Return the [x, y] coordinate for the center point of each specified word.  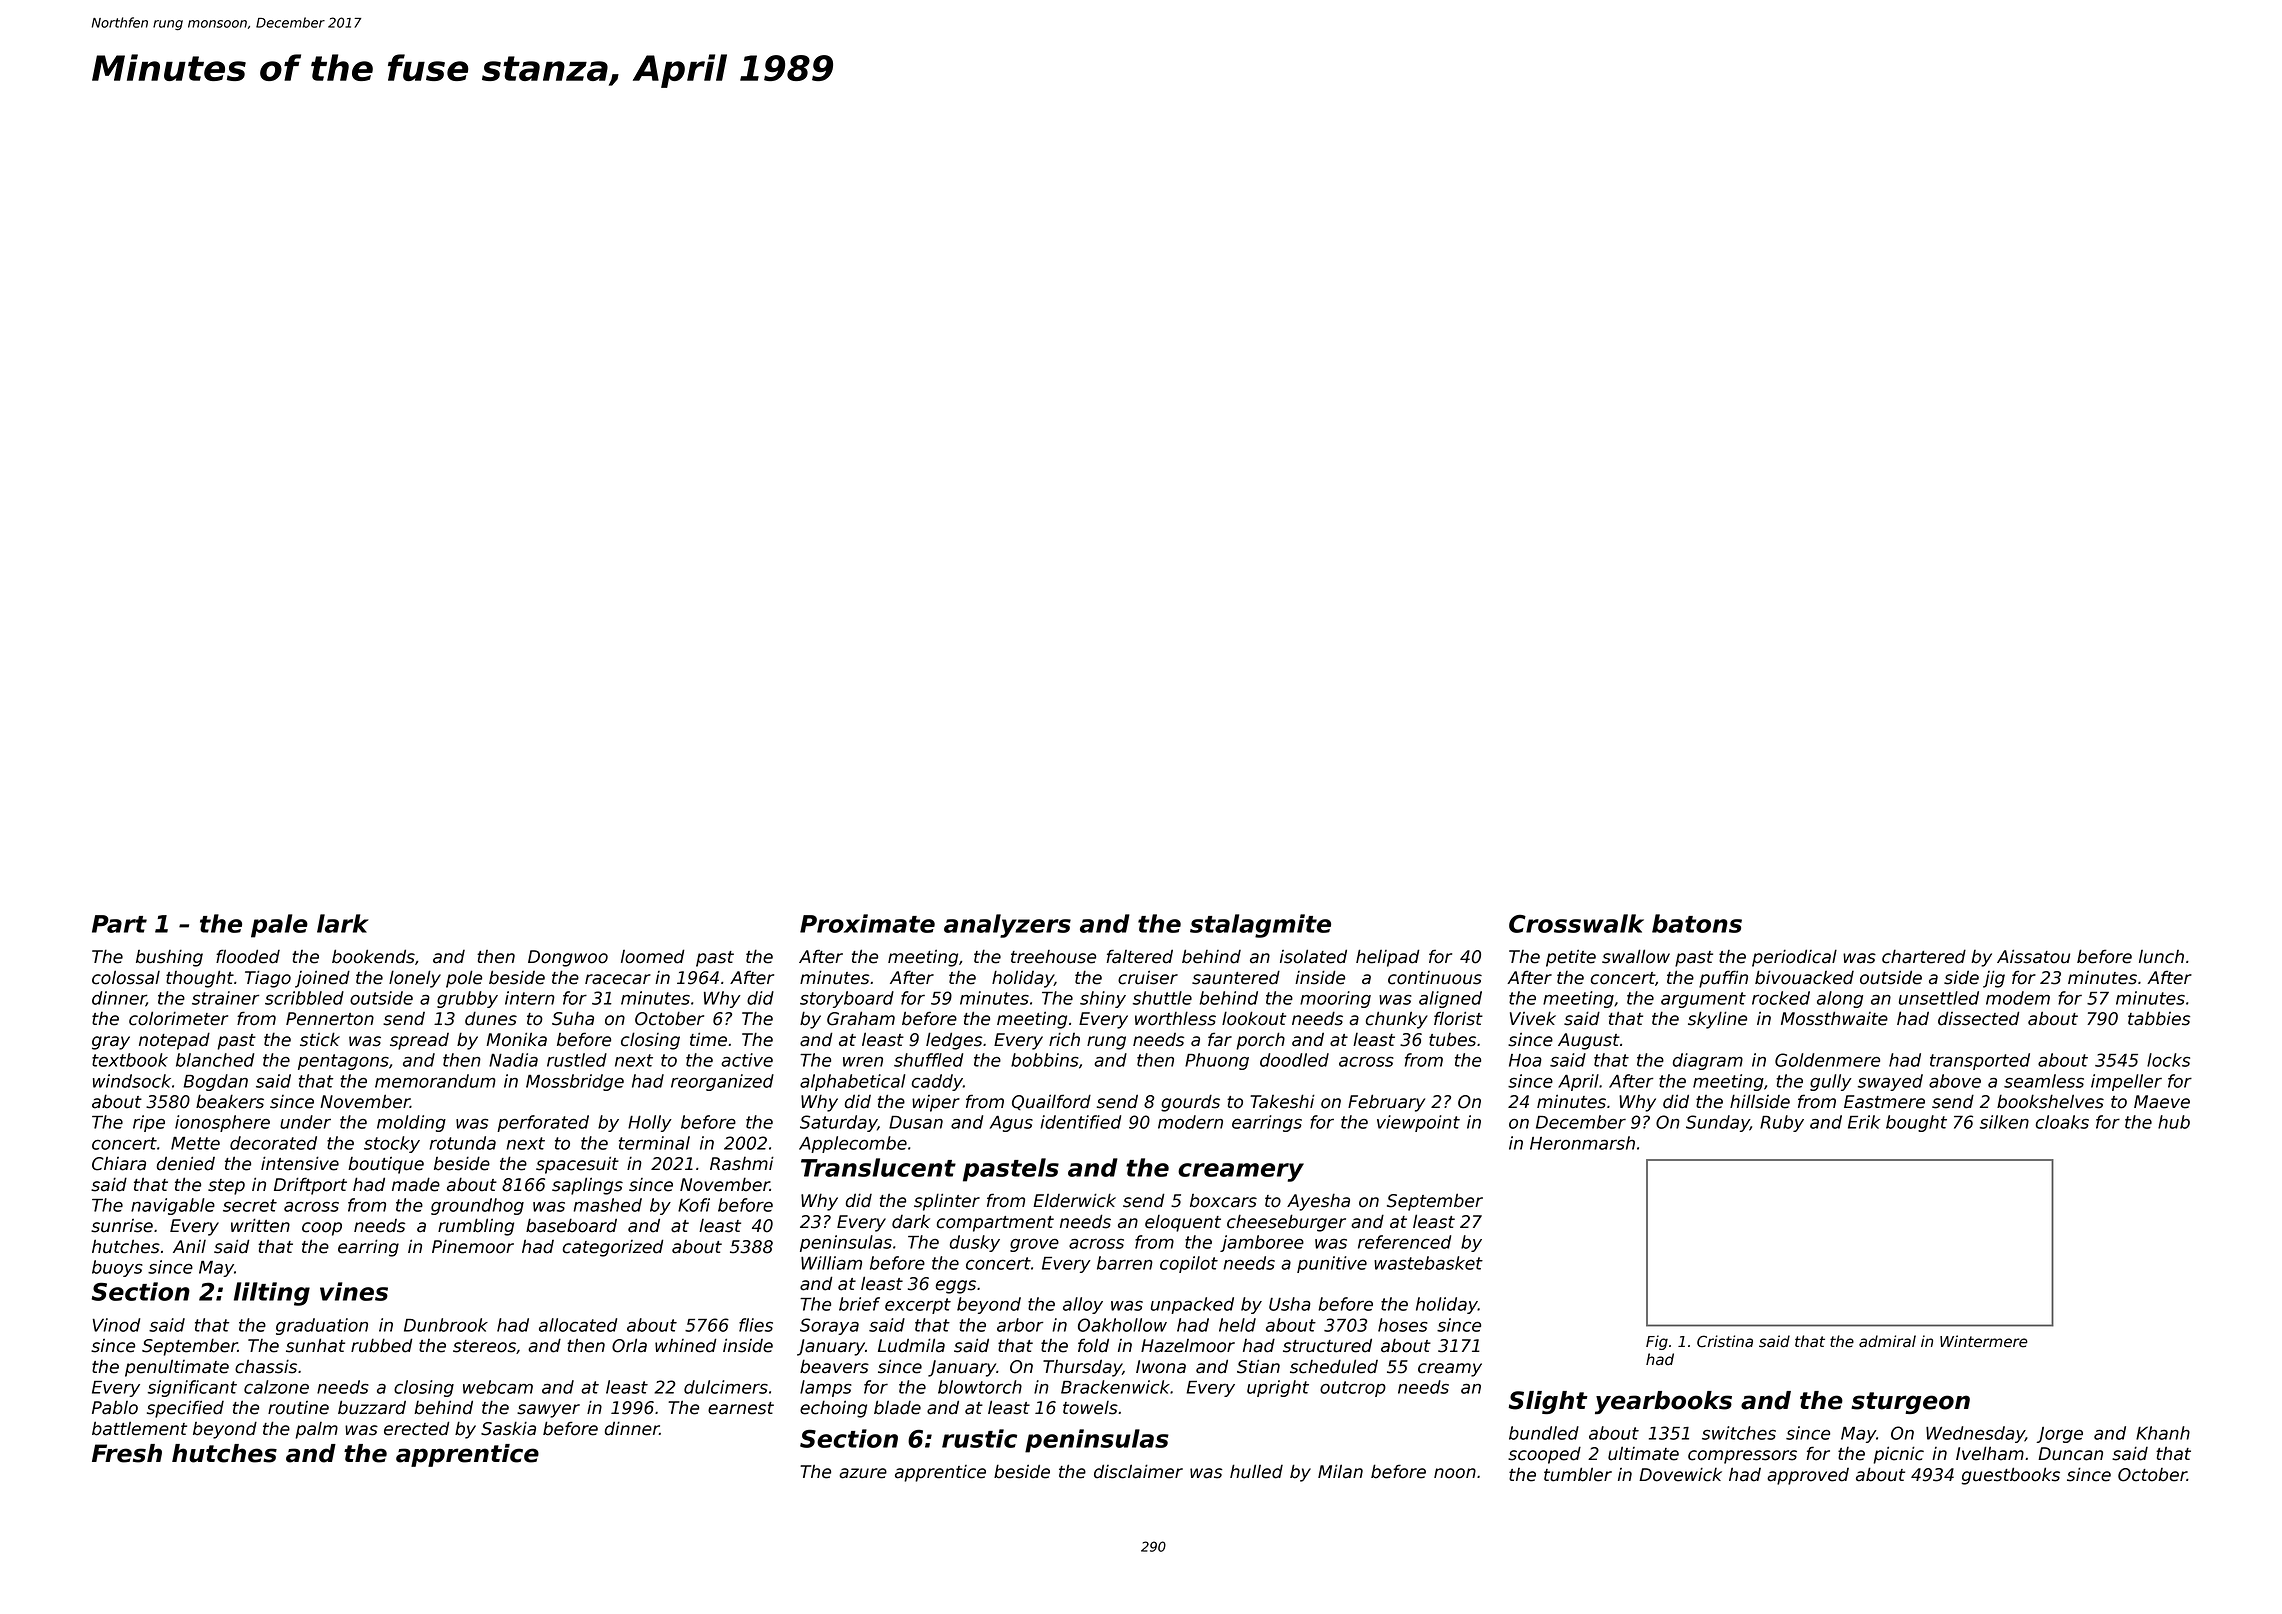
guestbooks [2011, 1476]
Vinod [116, 1325]
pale [279, 926]
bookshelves [2050, 1101]
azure [863, 1473]
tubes [1452, 1040]
